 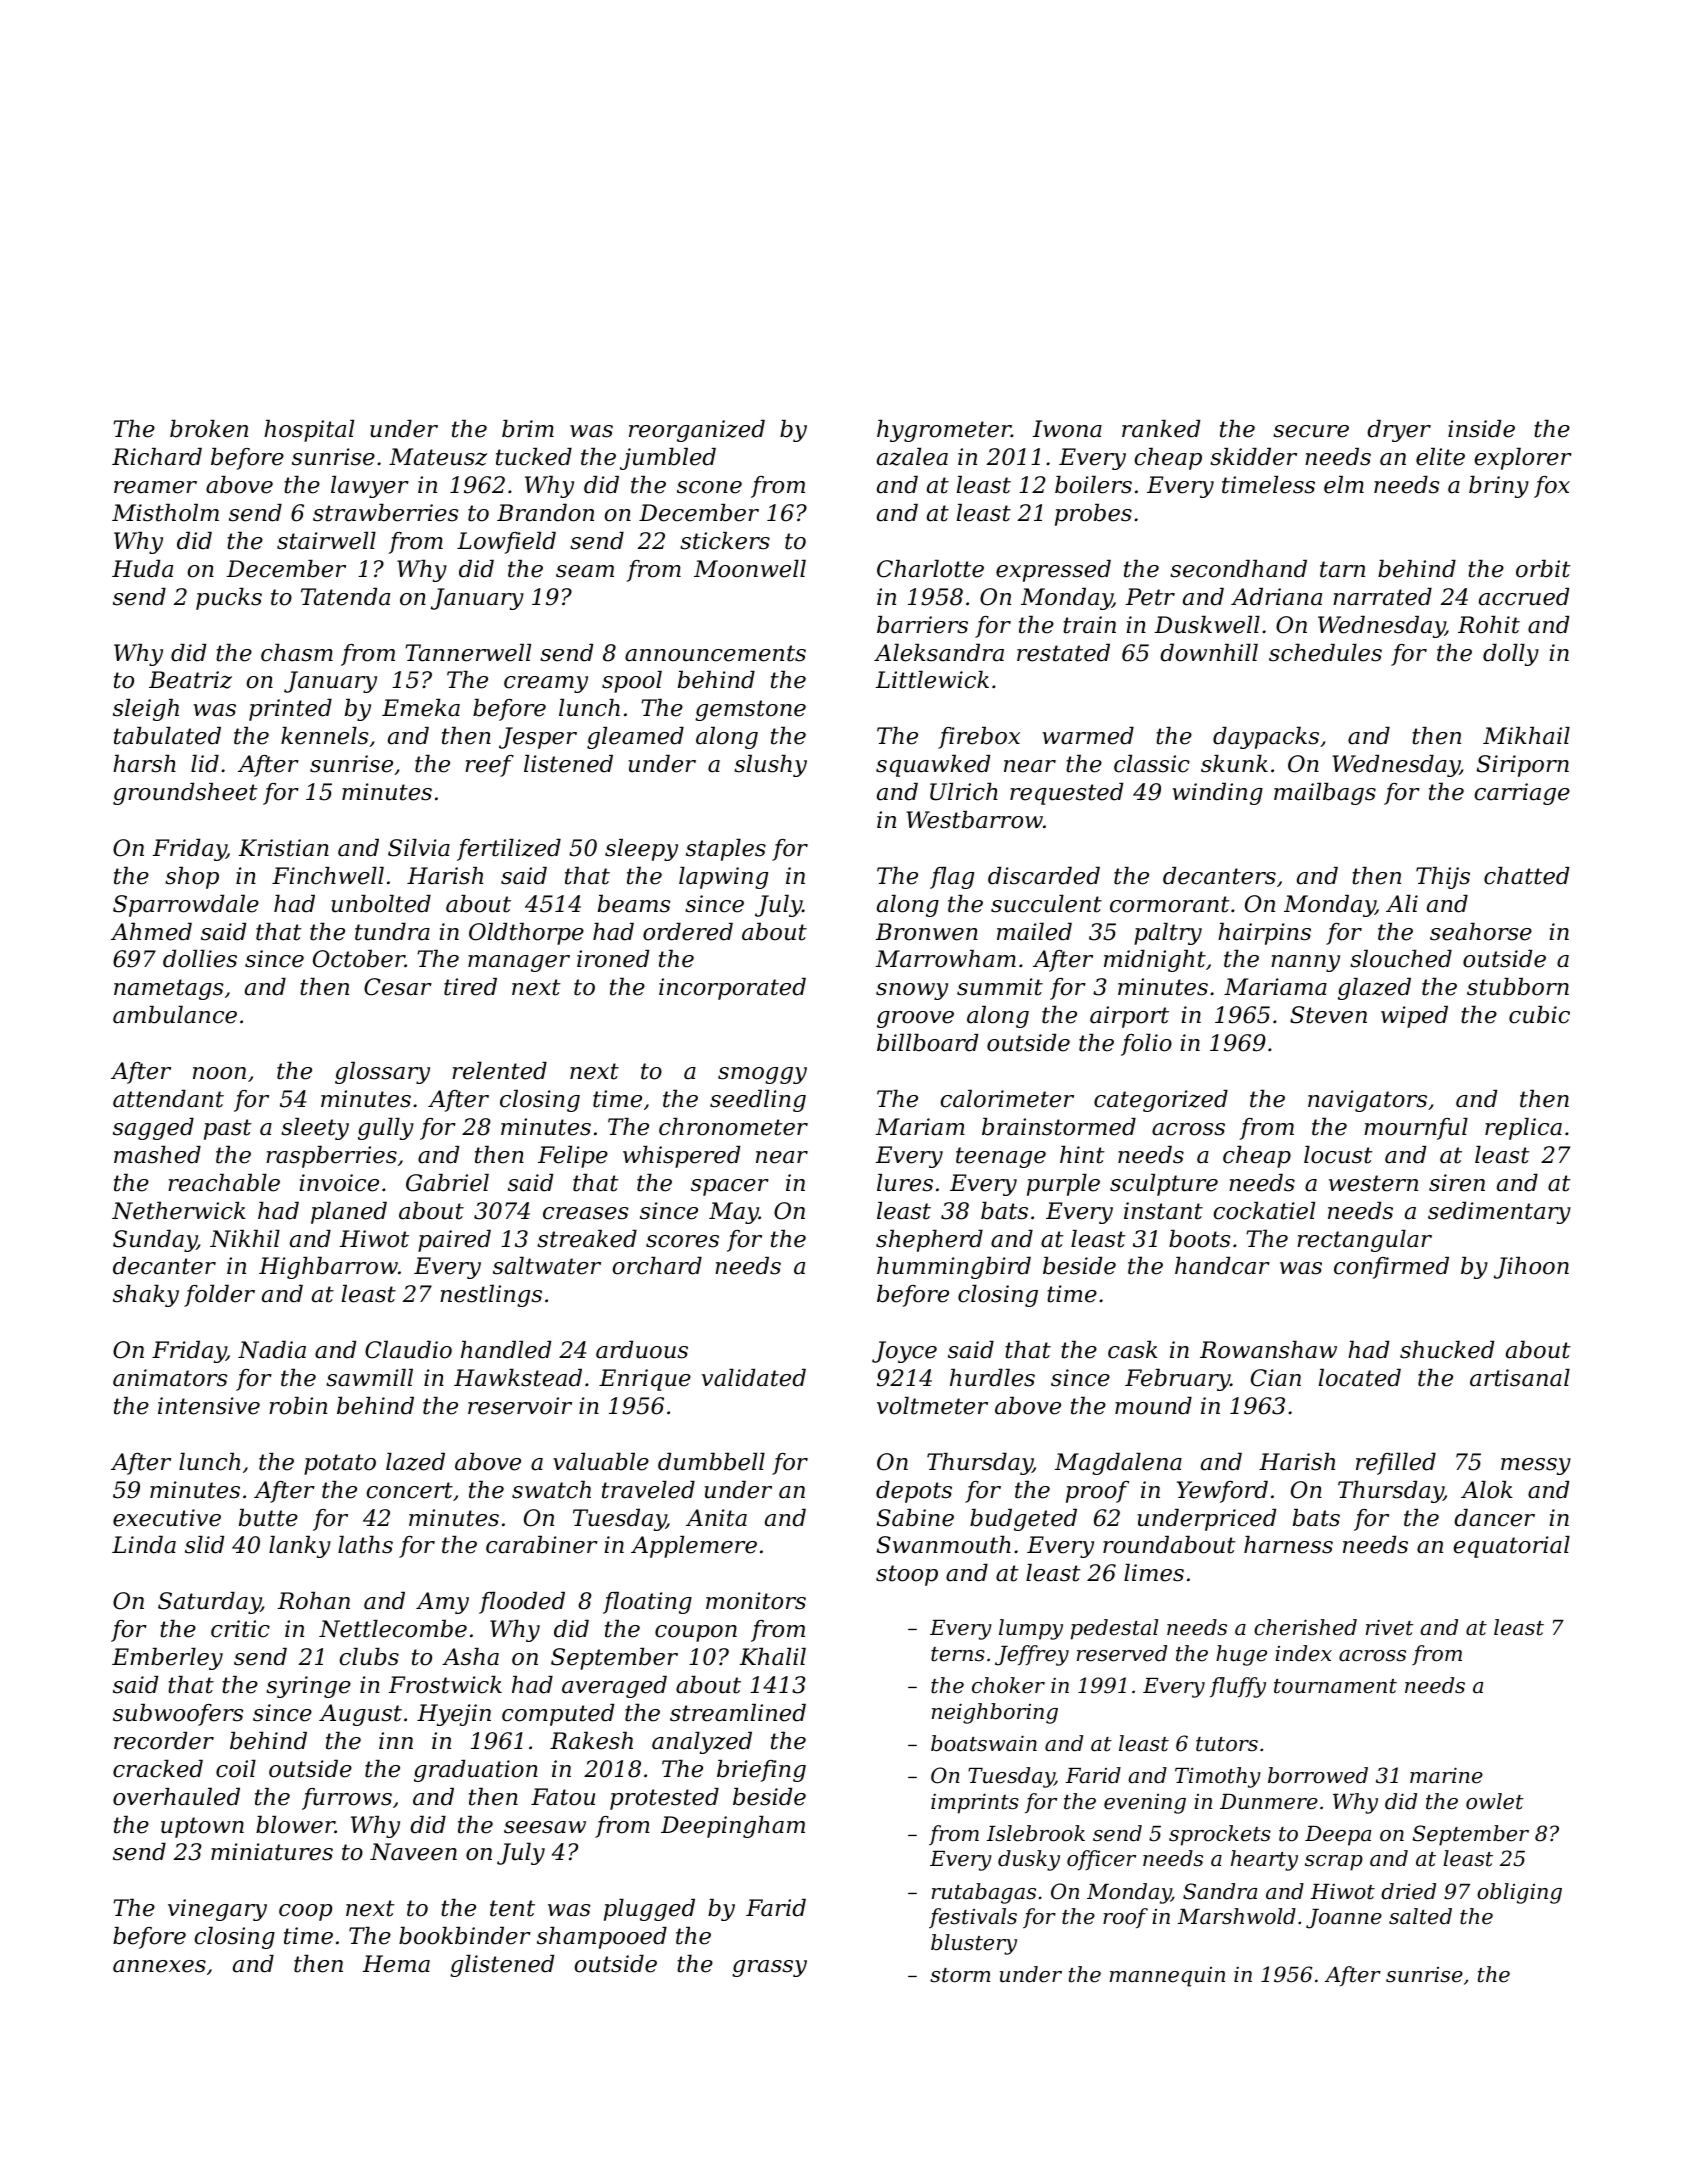 What do you see at coordinates (645, 1380) in the screenshot?
I see `Enrique` at bounding box center [645, 1380].
